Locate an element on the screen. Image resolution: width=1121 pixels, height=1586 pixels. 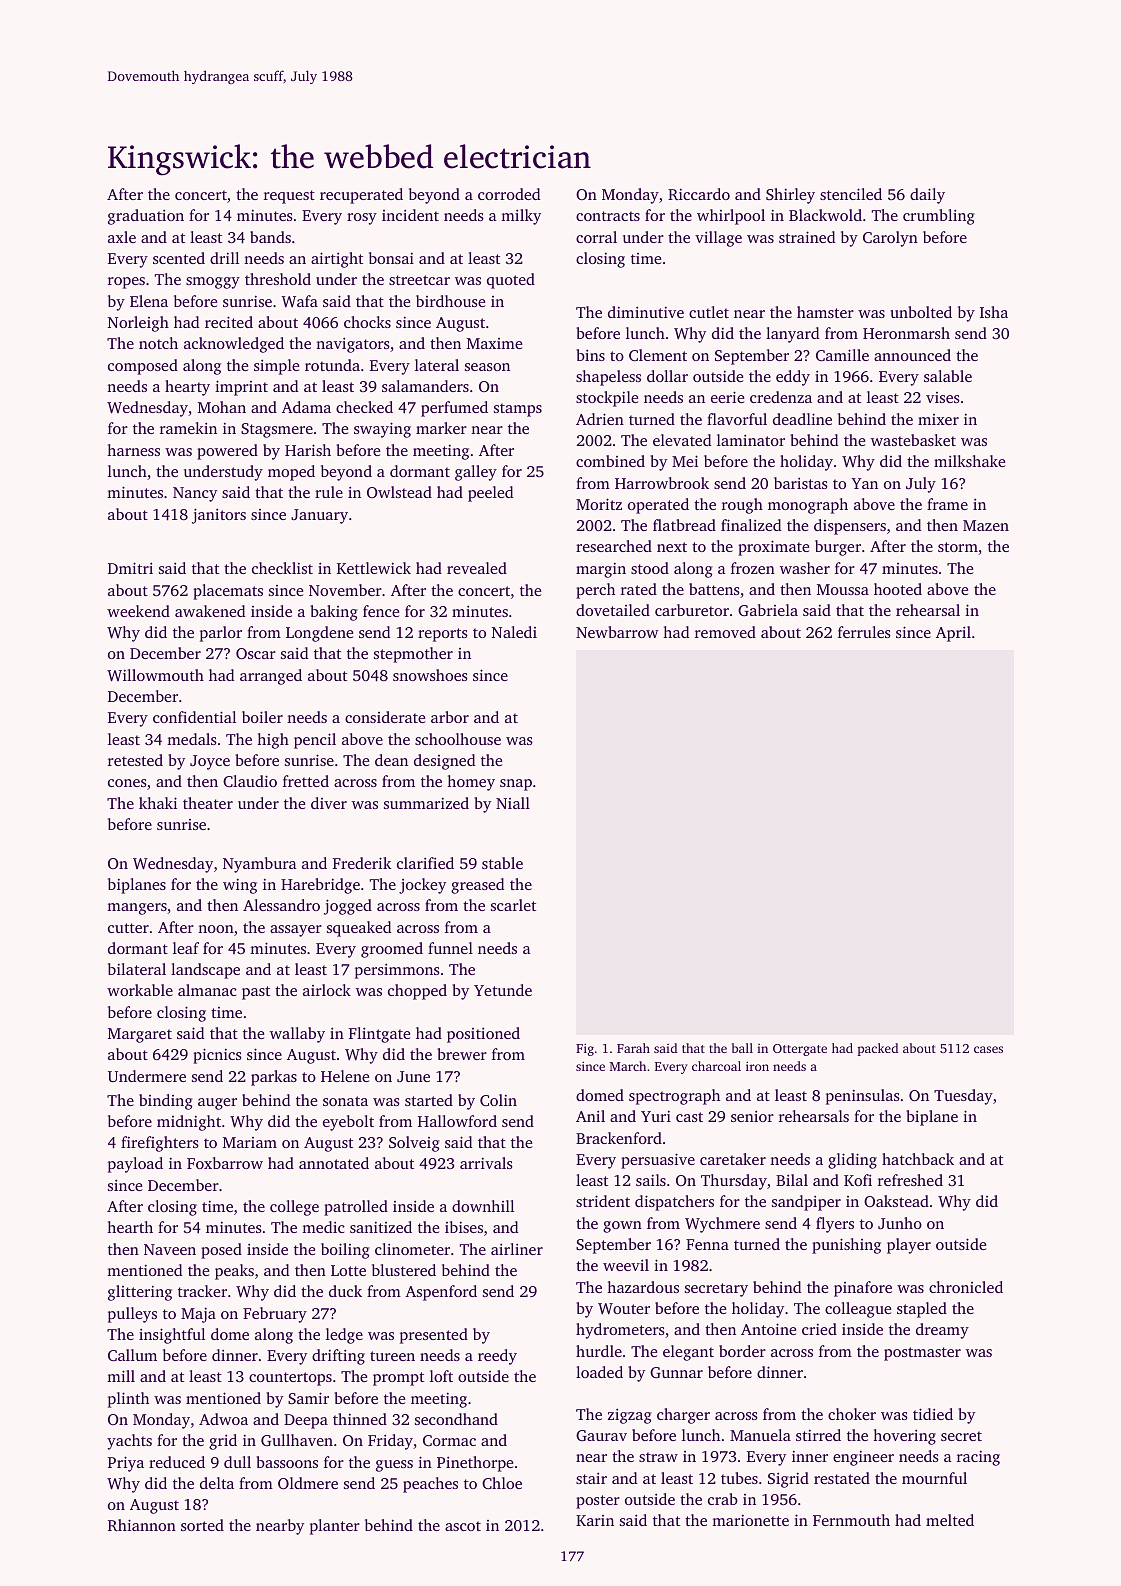
senior is located at coordinates (752, 1116).
